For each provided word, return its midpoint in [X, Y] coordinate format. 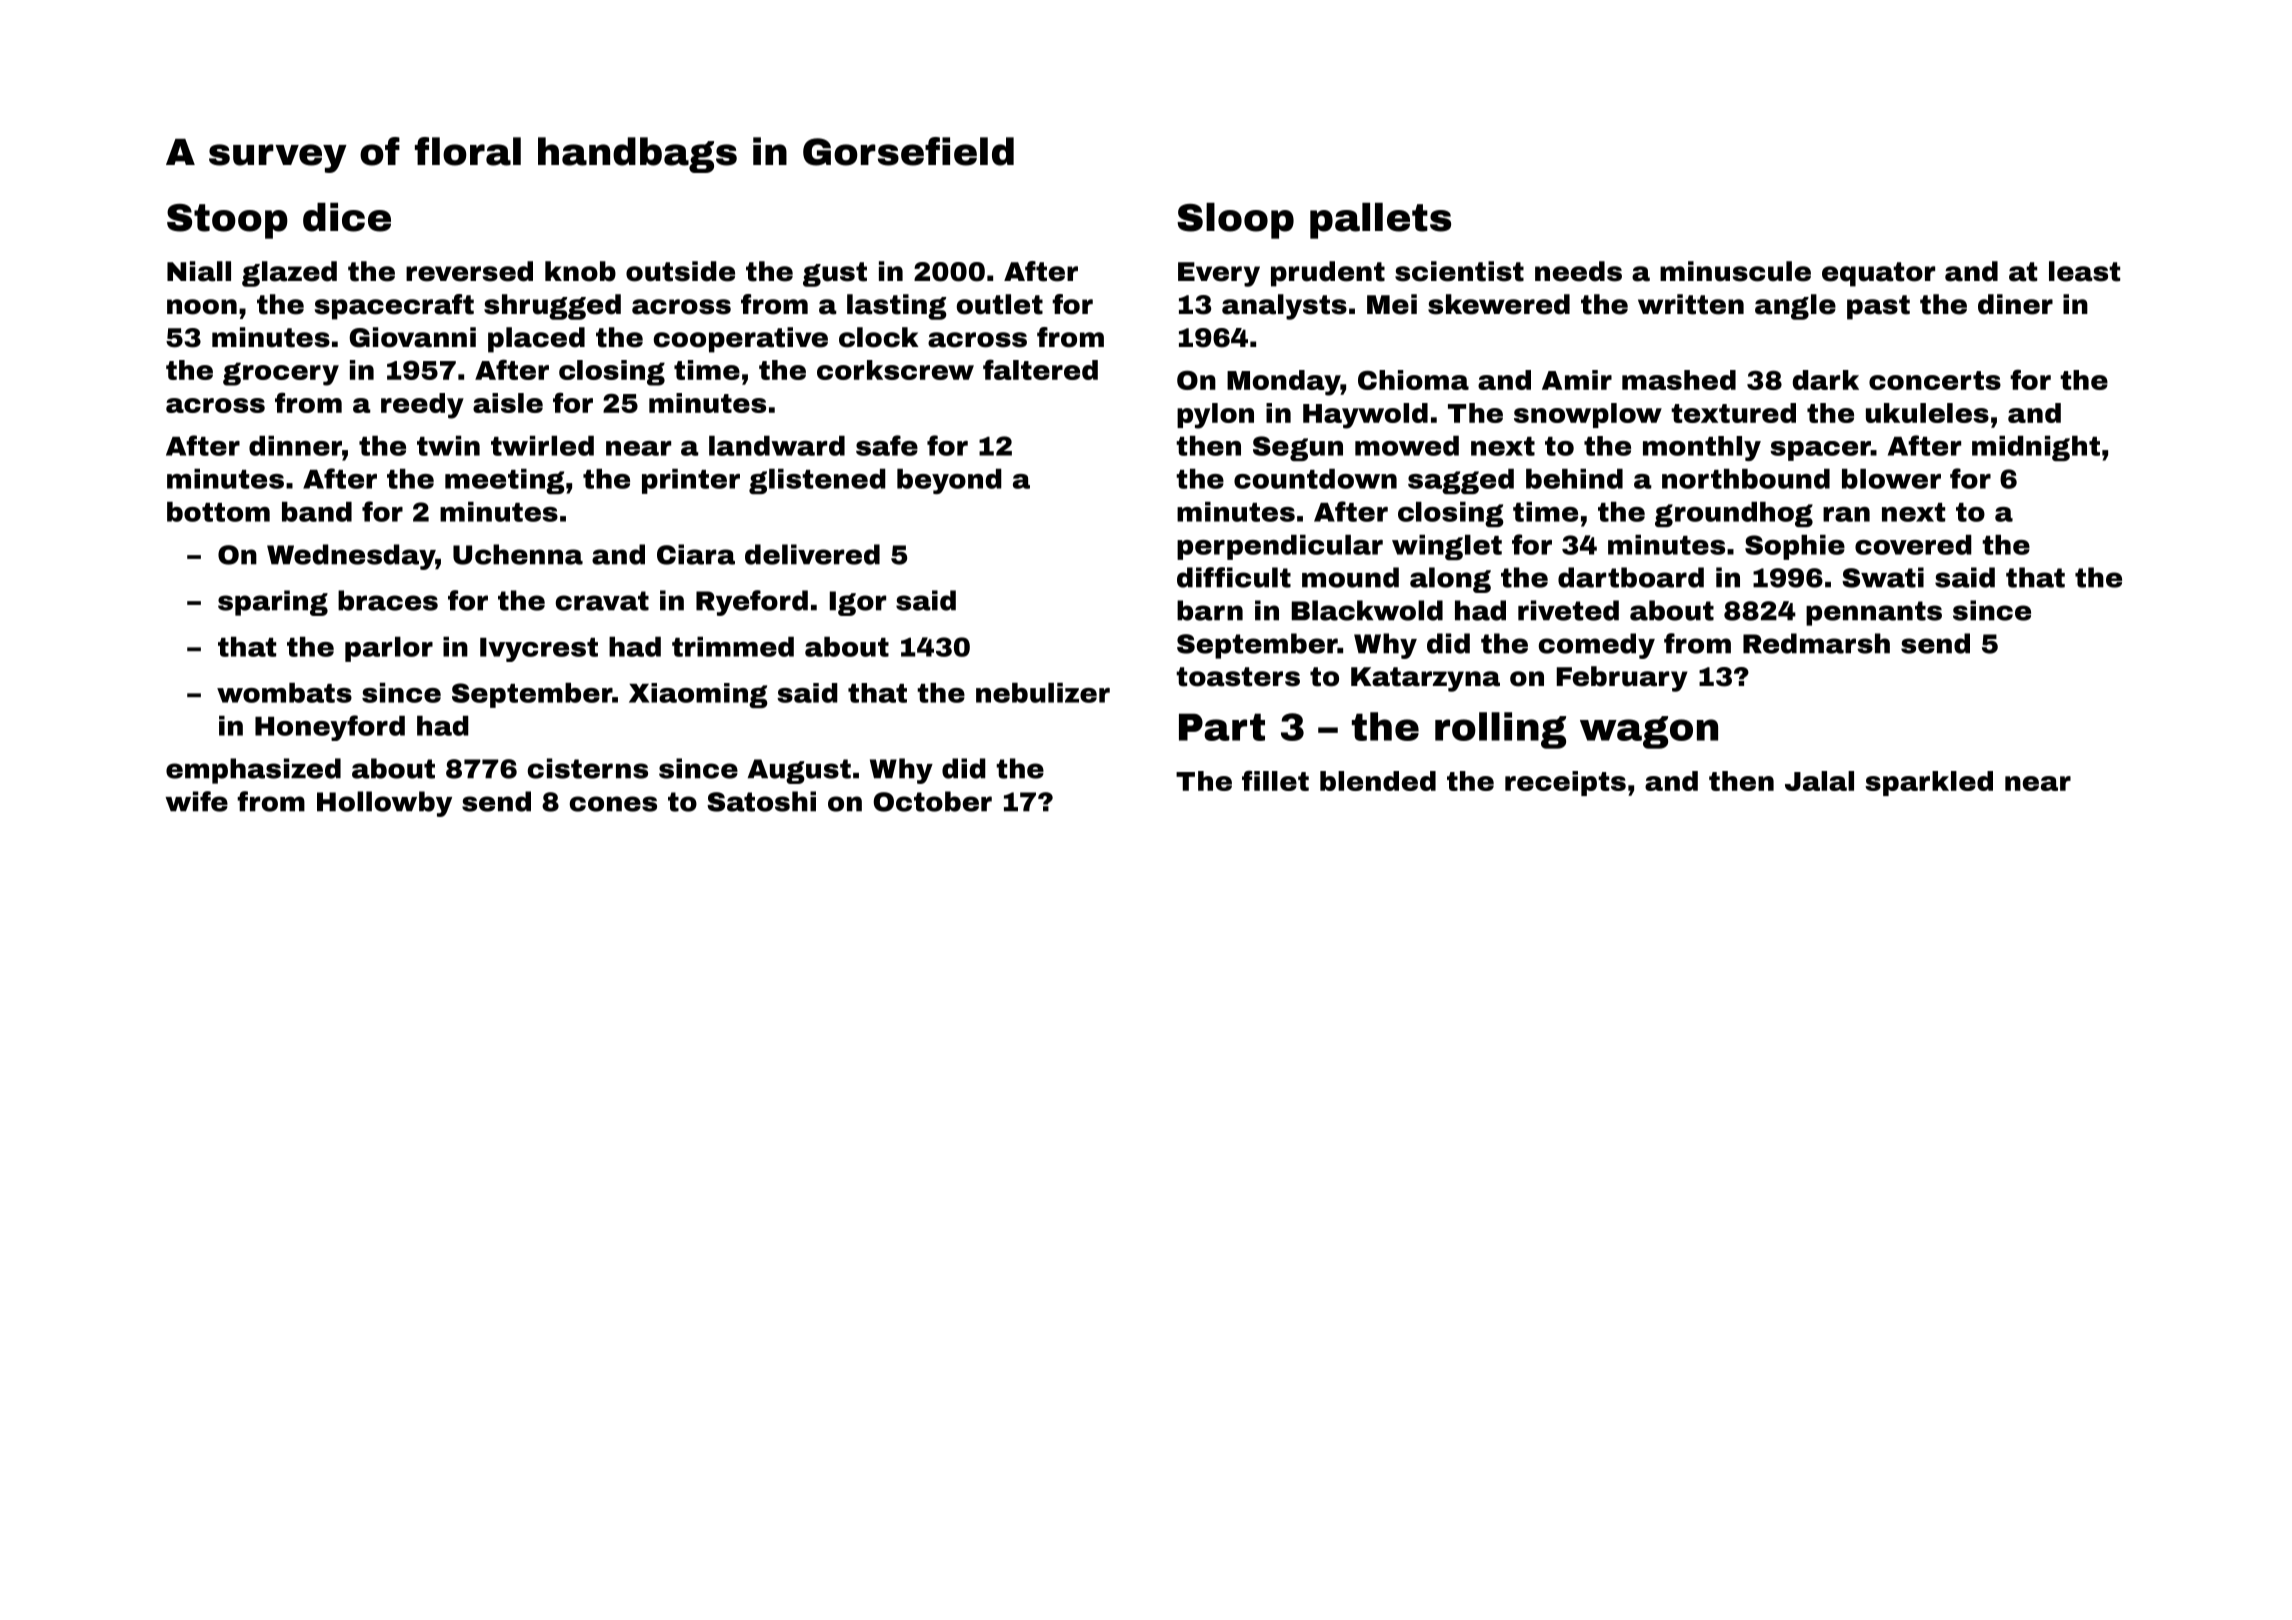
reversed [469, 271]
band [317, 512]
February [1622, 679]
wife [196, 801]
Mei [1392, 304]
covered [1913, 545]
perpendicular [1280, 547]
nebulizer [1043, 693]
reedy [422, 406]
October [932, 801]
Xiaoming [698, 695]
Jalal [1819, 781]
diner [2015, 304]
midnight [2036, 448]
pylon [1215, 416]
